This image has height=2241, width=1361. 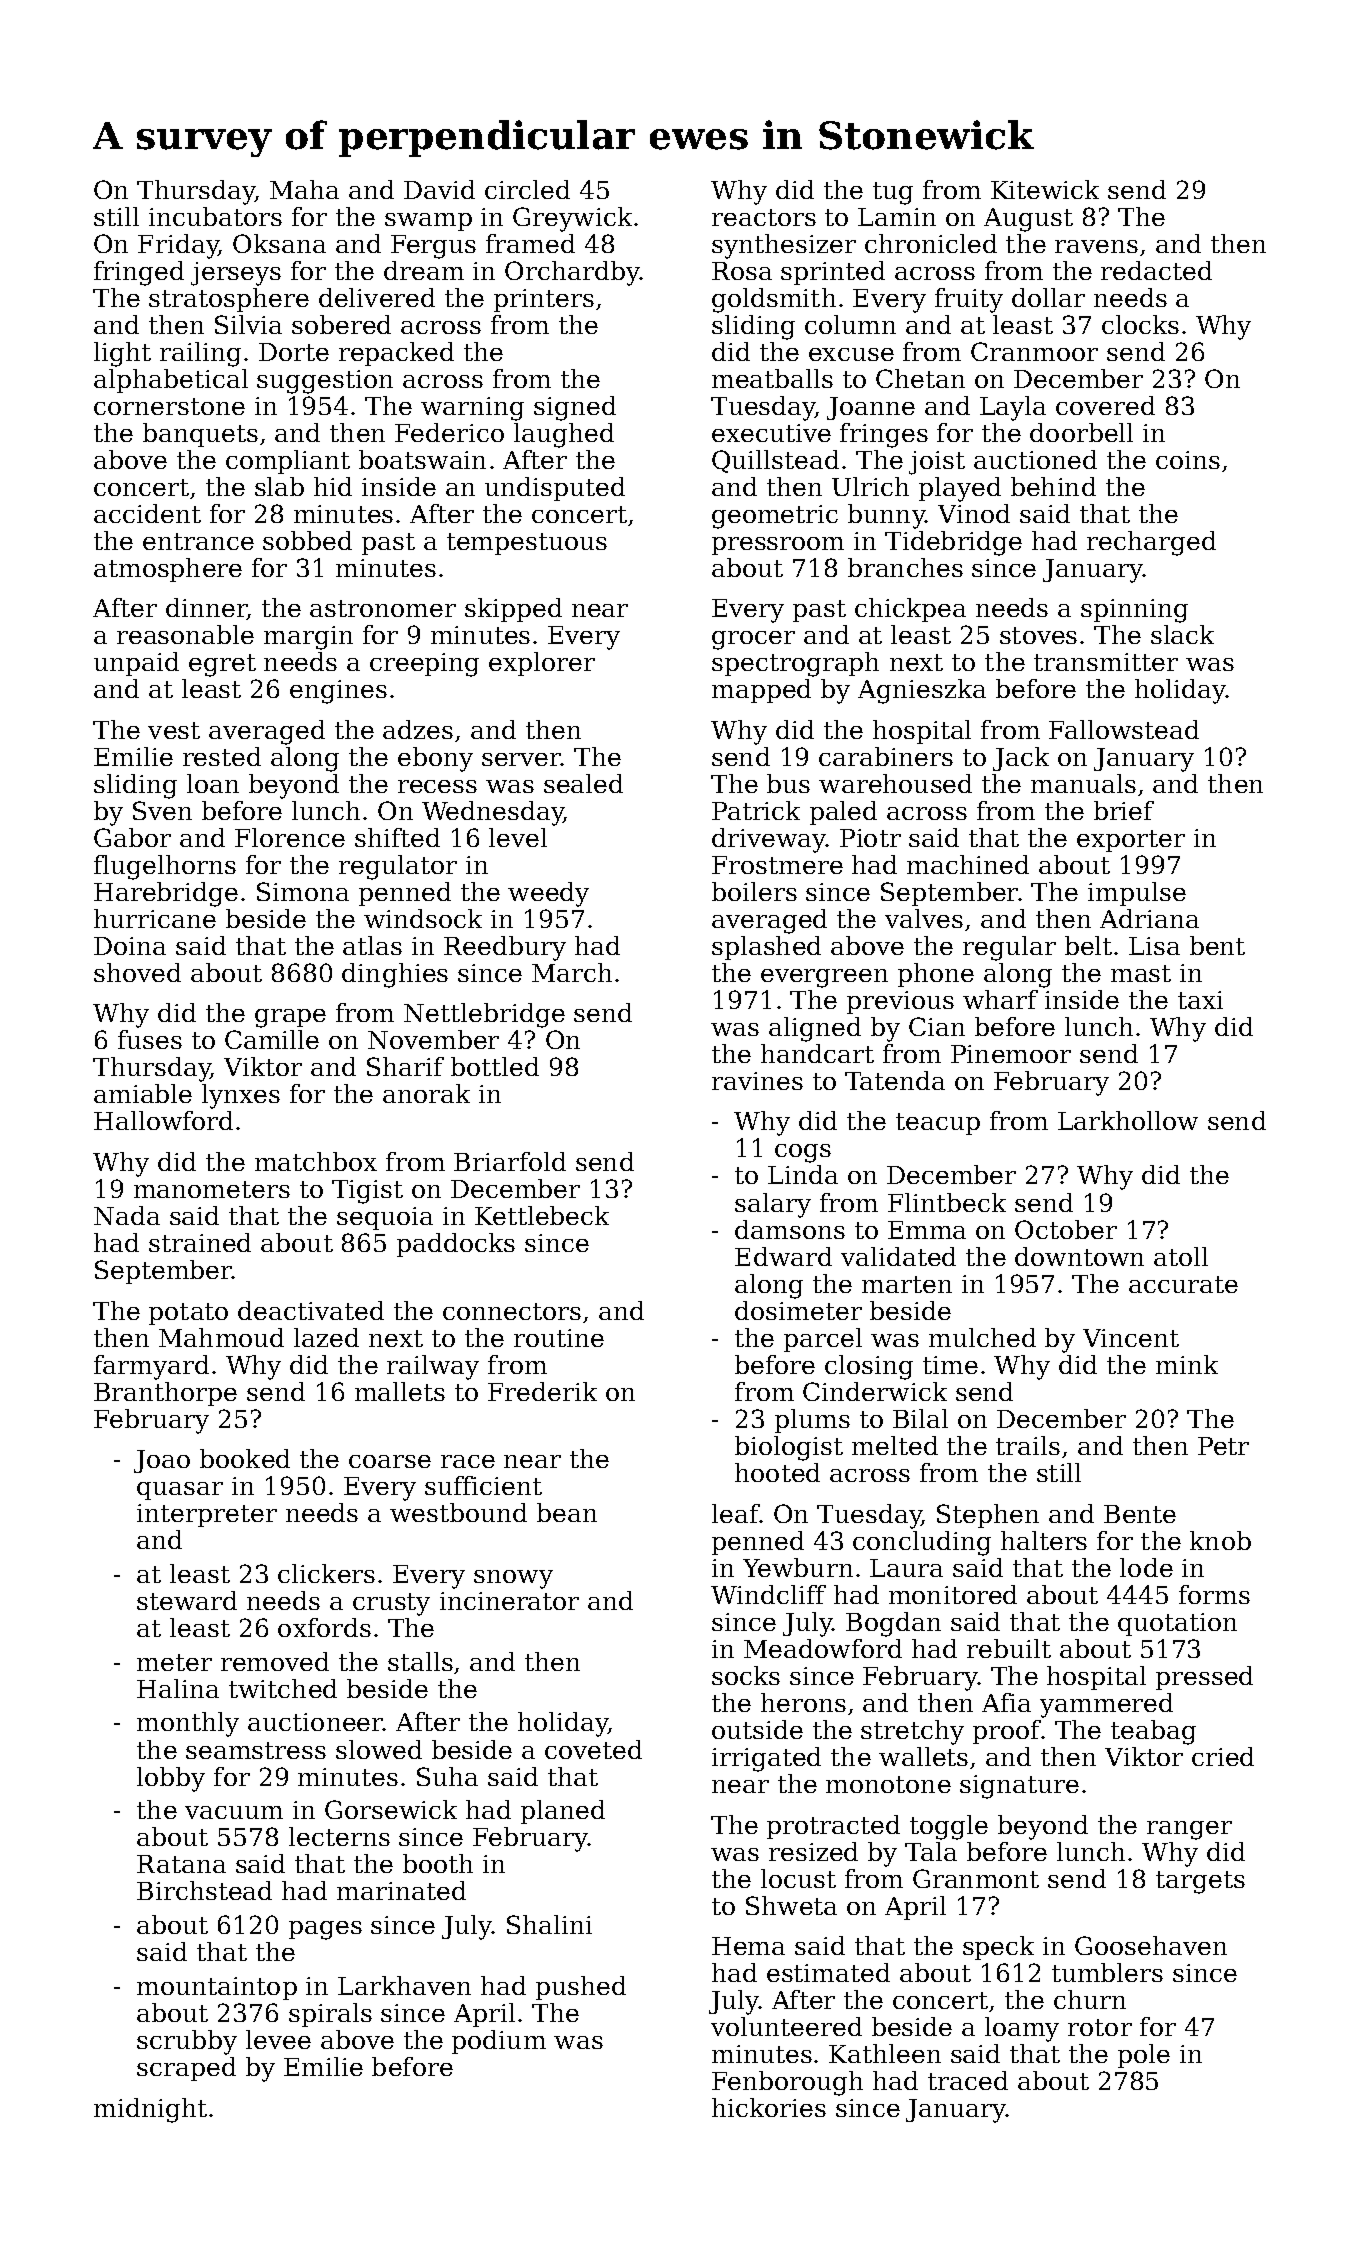 What do you see at coordinates (278, 2039) in the image?
I see `levee` at bounding box center [278, 2039].
